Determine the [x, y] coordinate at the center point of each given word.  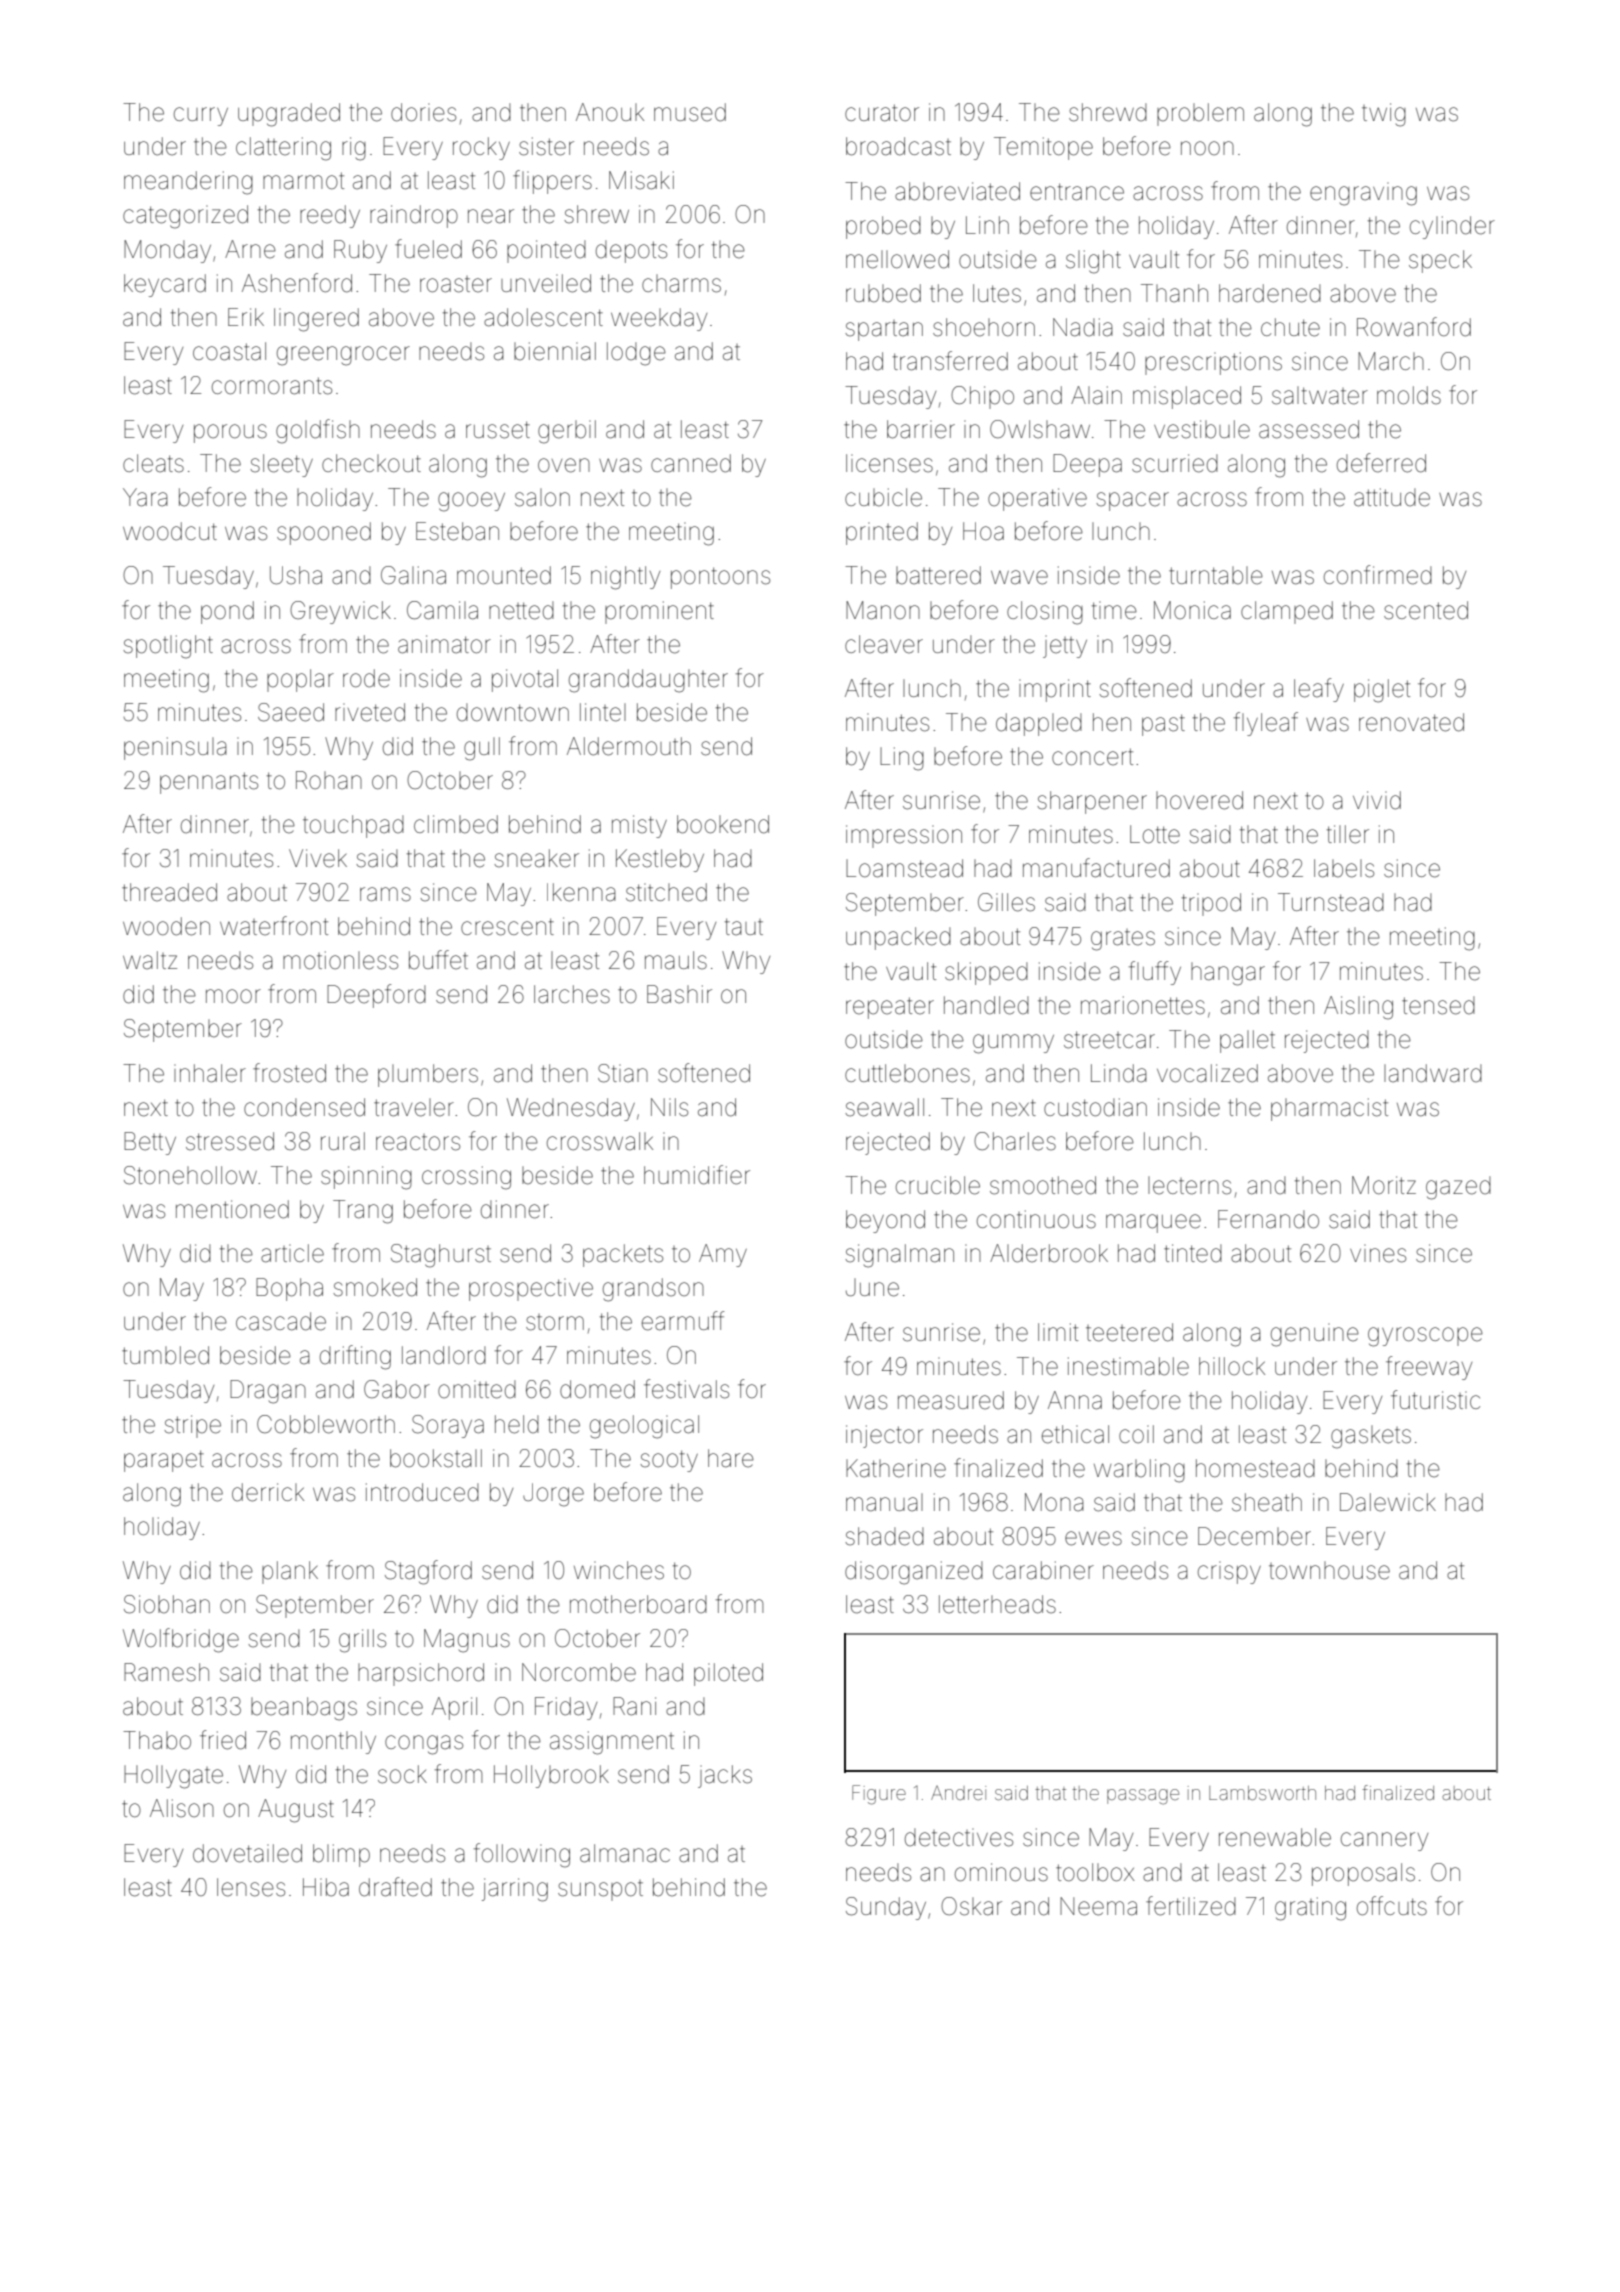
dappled [1039, 724]
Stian [623, 1073]
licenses [889, 463]
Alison [182, 1808]
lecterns [1189, 1185]
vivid [1377, 800]
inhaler [210, 1073]
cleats [153, 463]
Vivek [318, 858]
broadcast [898, 146]
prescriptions [1213, 363]
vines [1378, 1253]
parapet [164, 1461]
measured [951, 1400]
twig [1384, 115]
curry [201, 116]
